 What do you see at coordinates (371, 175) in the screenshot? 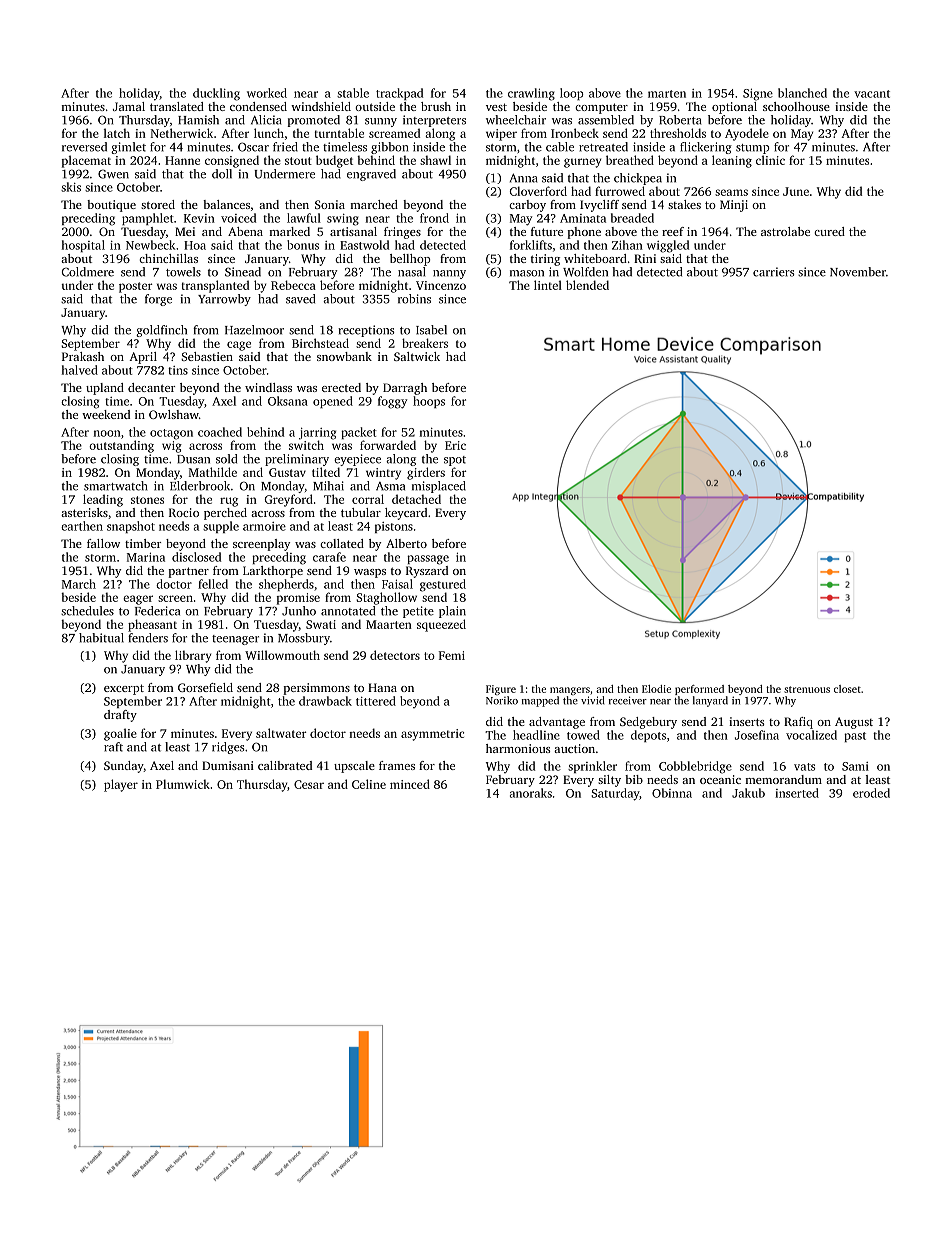
I see `engraved` at bounding box center [371, 175].
